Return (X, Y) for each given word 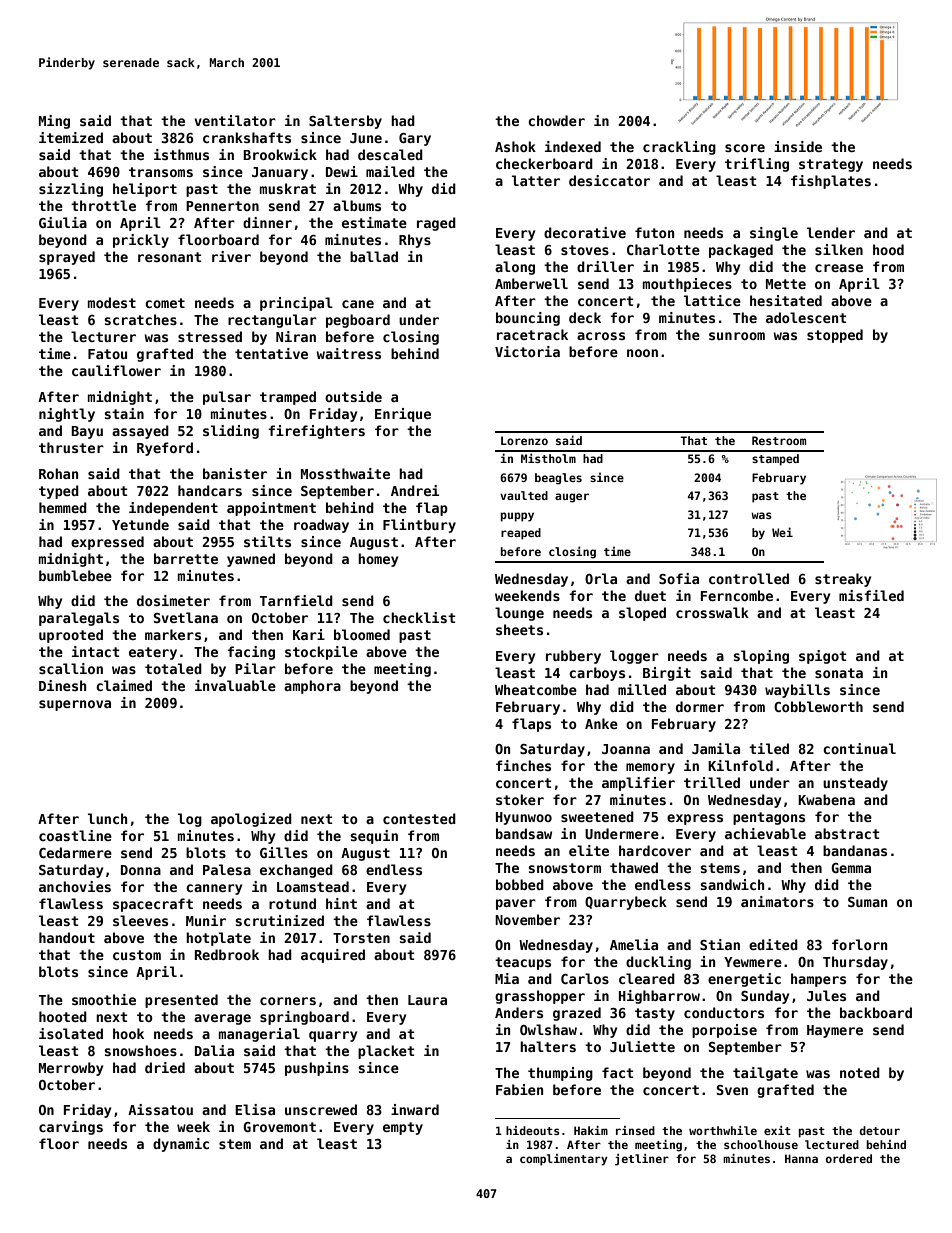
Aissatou (160, 1109)
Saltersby (345, 122)
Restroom (779, 440)
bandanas (855, 850)
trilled (712, 782)
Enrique (403, 415)
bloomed (362, 634)
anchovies (75, 886)
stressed (210, 336)
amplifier (638, 784)
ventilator (235, 120)
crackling (679, 148)
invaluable (235, 685)
